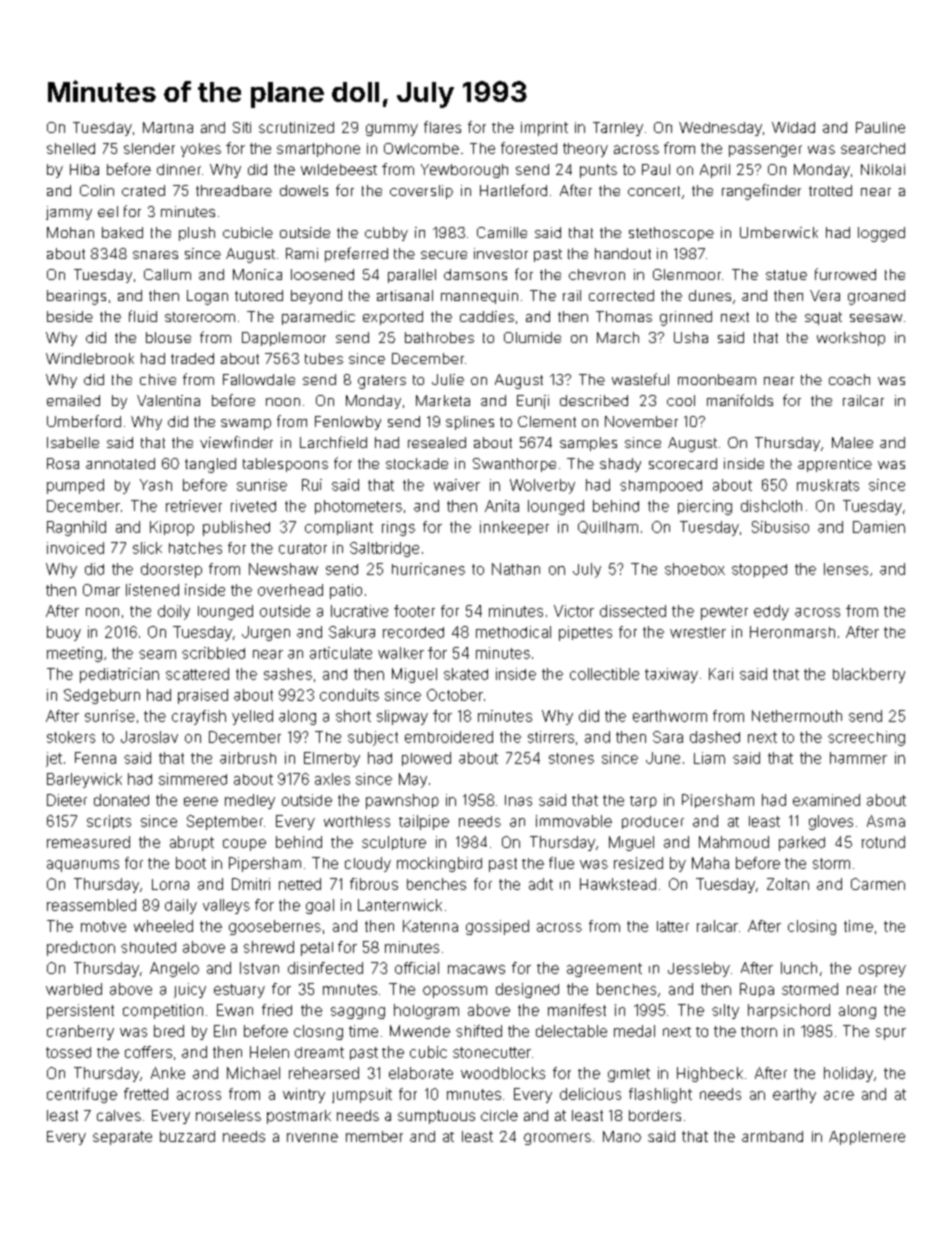  What do you see at coordinates (802, 843) in the screenshot?
I see `parked` at bounding box center [802, 843].
